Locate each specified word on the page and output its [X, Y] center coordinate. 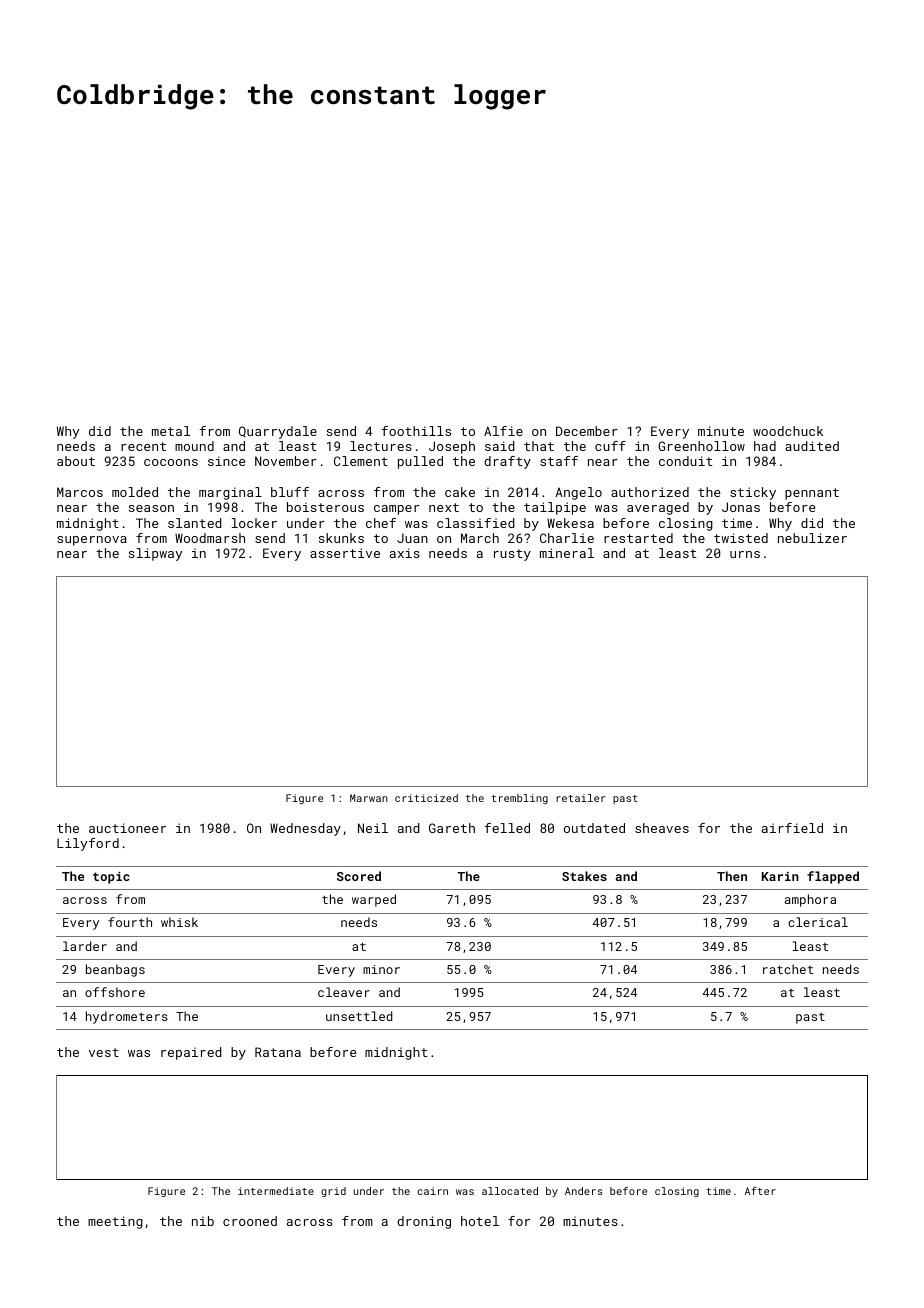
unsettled [359, 1016]
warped [374, 900]
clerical [818, 922]
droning [424, 1222]
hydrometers [127, 1017]
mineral [567, 553]
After [760, 1191]
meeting [115, 1222]
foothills [416, 431]
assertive [345, 553]
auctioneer [127, 828]
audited [812, 446]
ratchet [788, 969]
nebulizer [812, 538]
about [76, 461]
